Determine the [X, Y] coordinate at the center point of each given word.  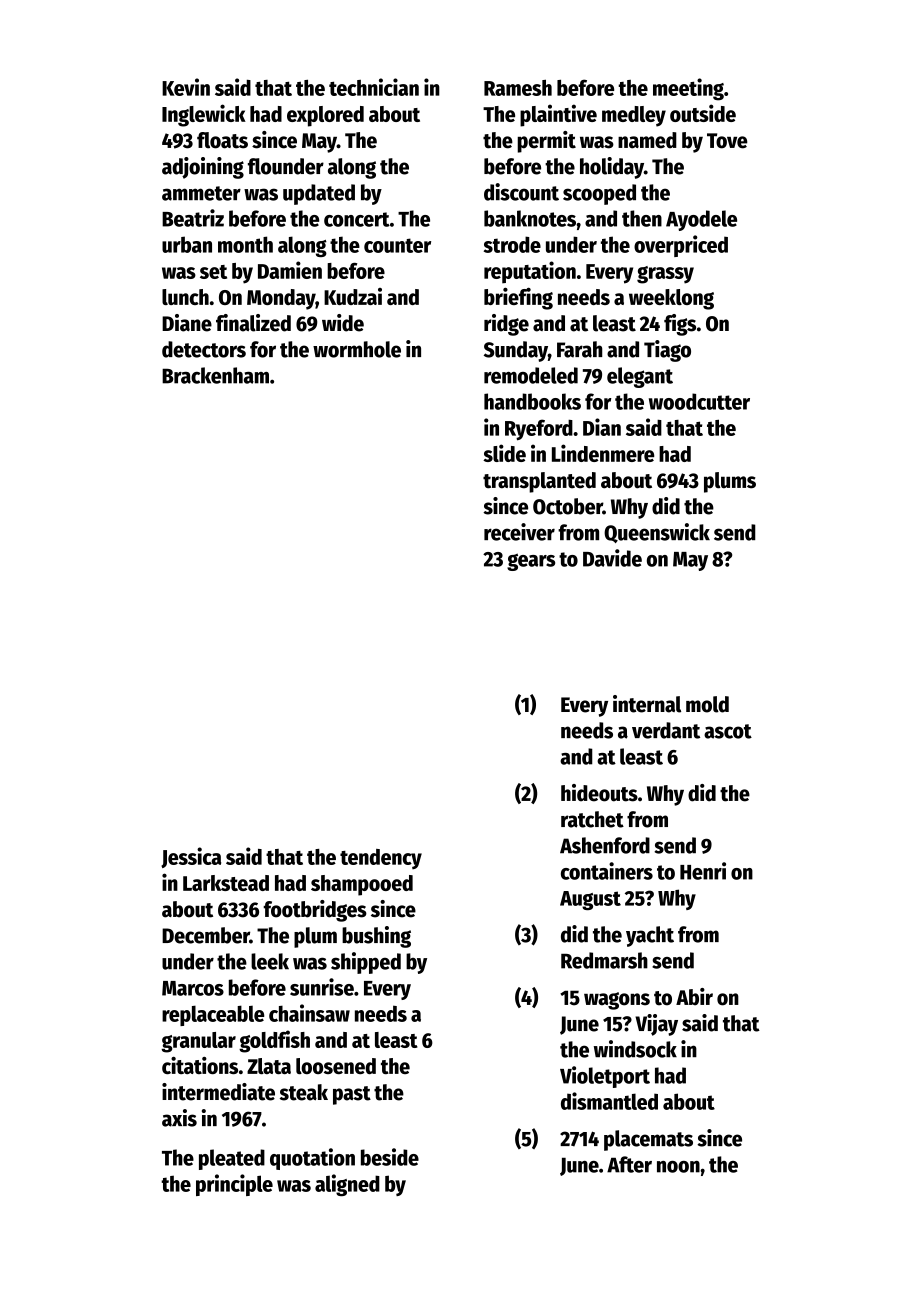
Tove [727, 141]
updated [319, 194]
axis [179, 1118]
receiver [519, 532]
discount [521, 192]
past [352, 1095]
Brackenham [215, 375]
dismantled [609, 1101]
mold [707, 704]
